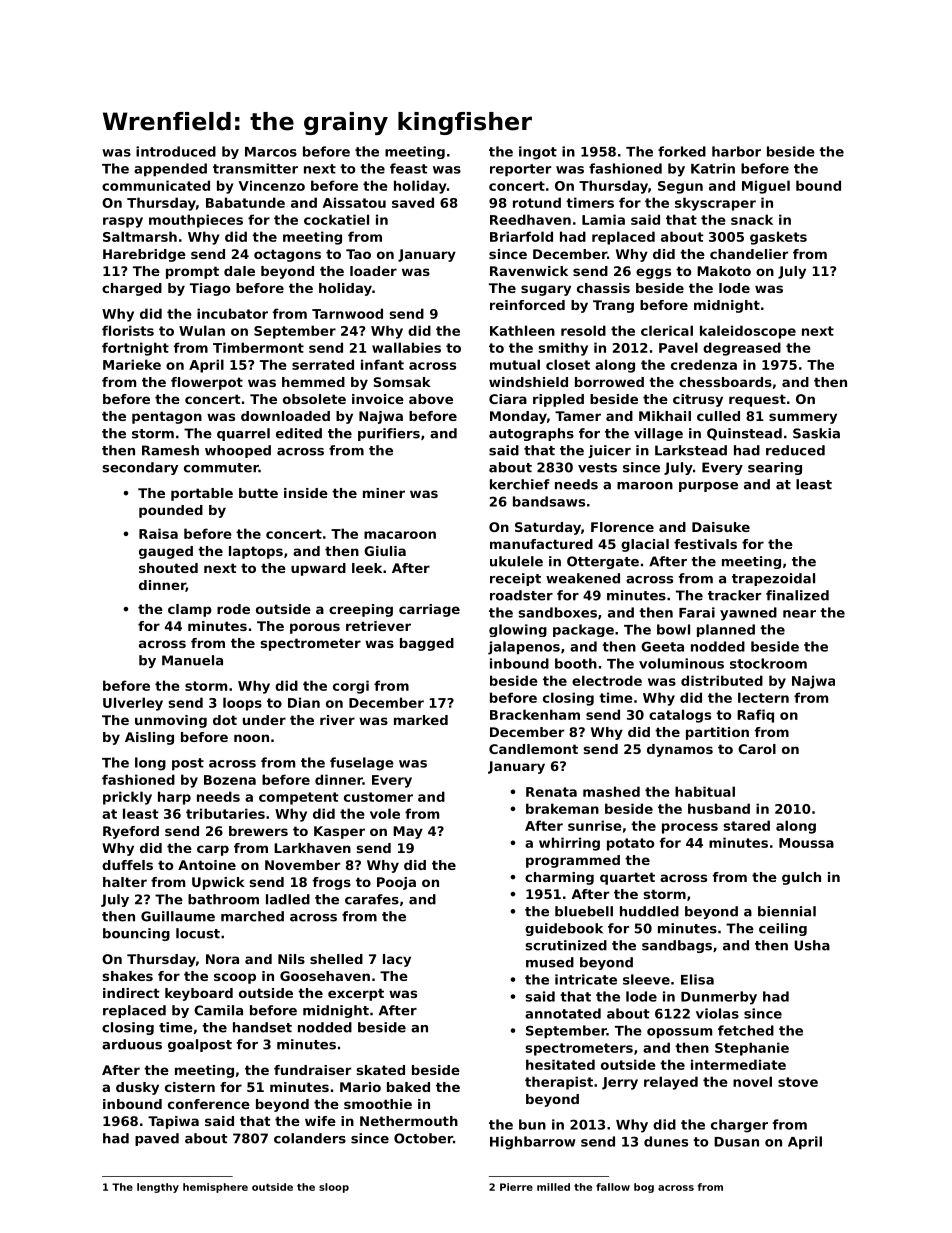  What do you see at coordinates (748, 332) in the image?
I see `kaleidoscope` at bounding box center [748, 332].
